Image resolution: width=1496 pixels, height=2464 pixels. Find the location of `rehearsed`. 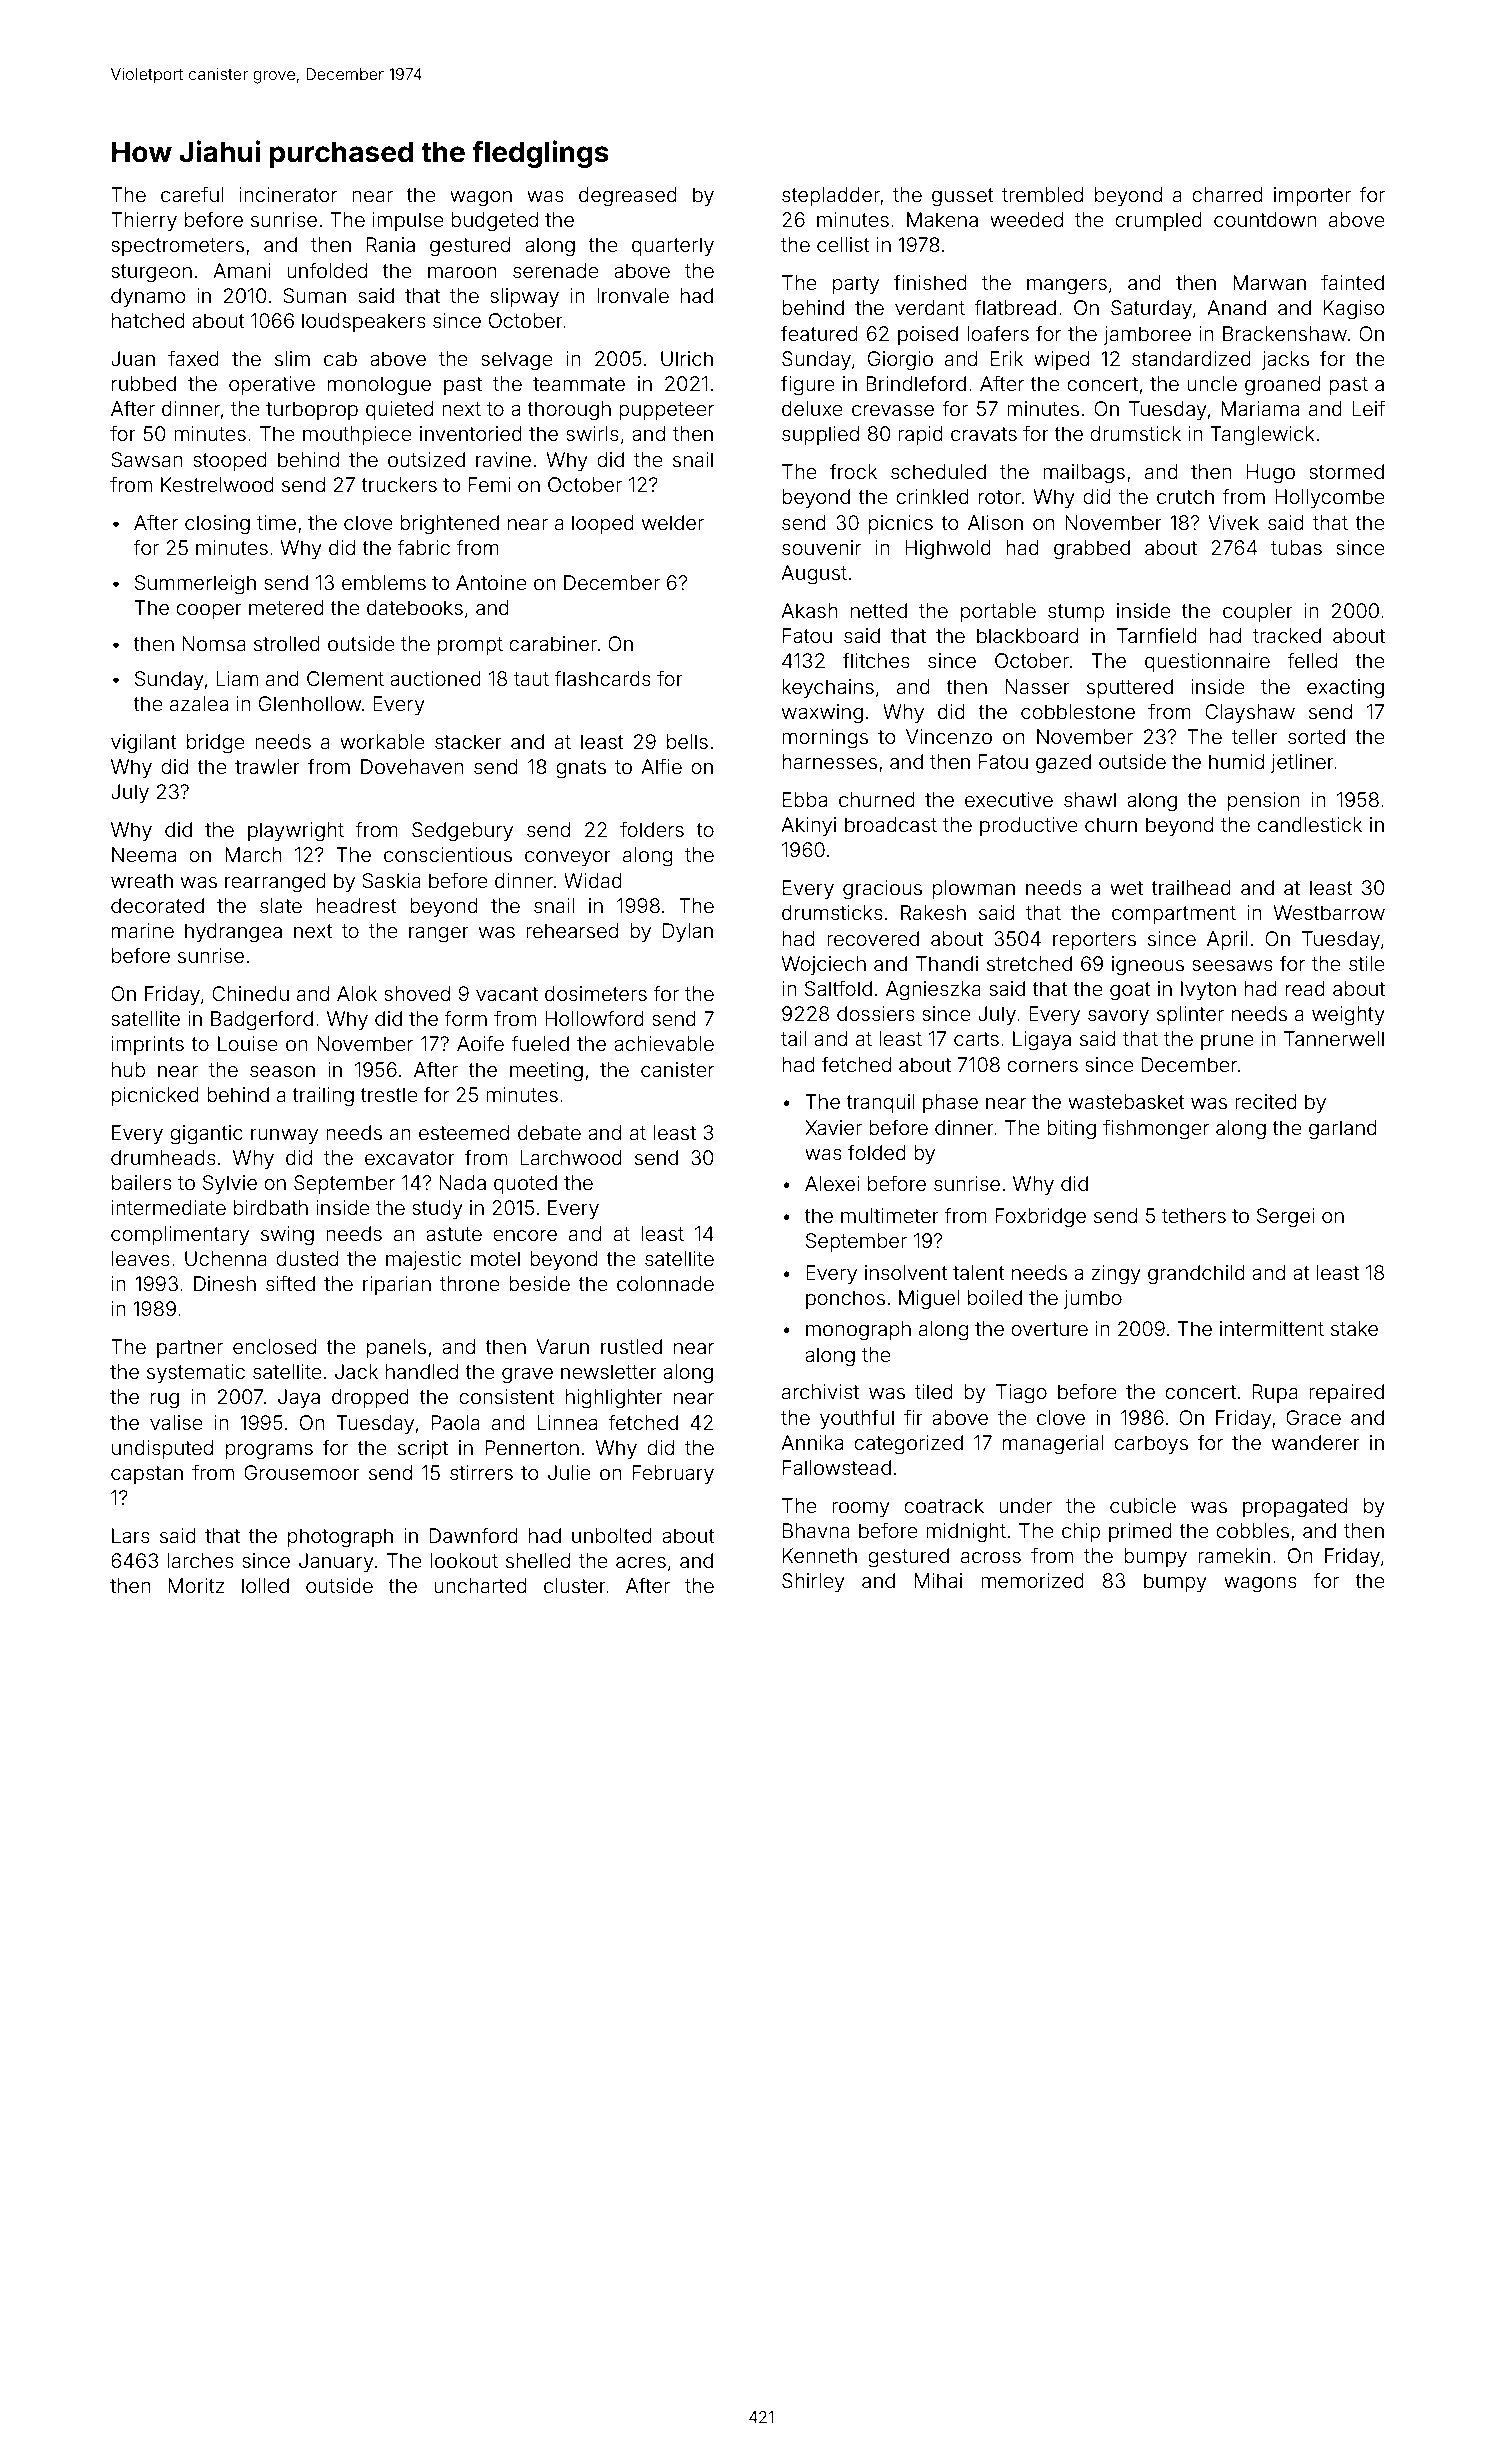

rehearsed is located at coordinates (572, 930).
